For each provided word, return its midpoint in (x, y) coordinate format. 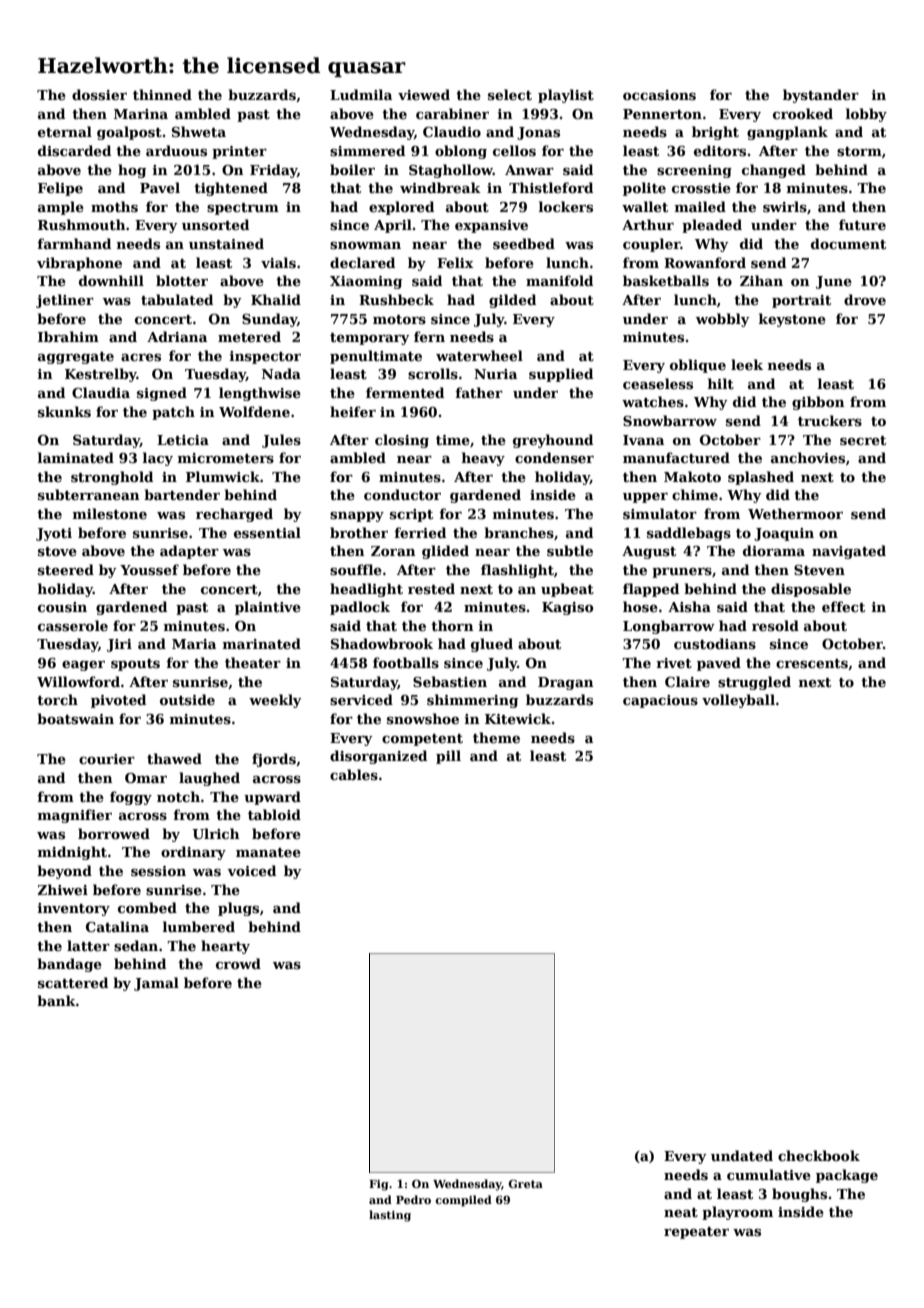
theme (496, 737)
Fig (379, 1185)
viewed (424, 94)
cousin (62, 607)
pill (448, 757)
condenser (554, 457)
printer (239, 152)
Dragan (566, 683)
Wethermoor (795, 513)
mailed (700, 206)
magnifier (75, 816)
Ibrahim (68, 336)
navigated (849, 552)
